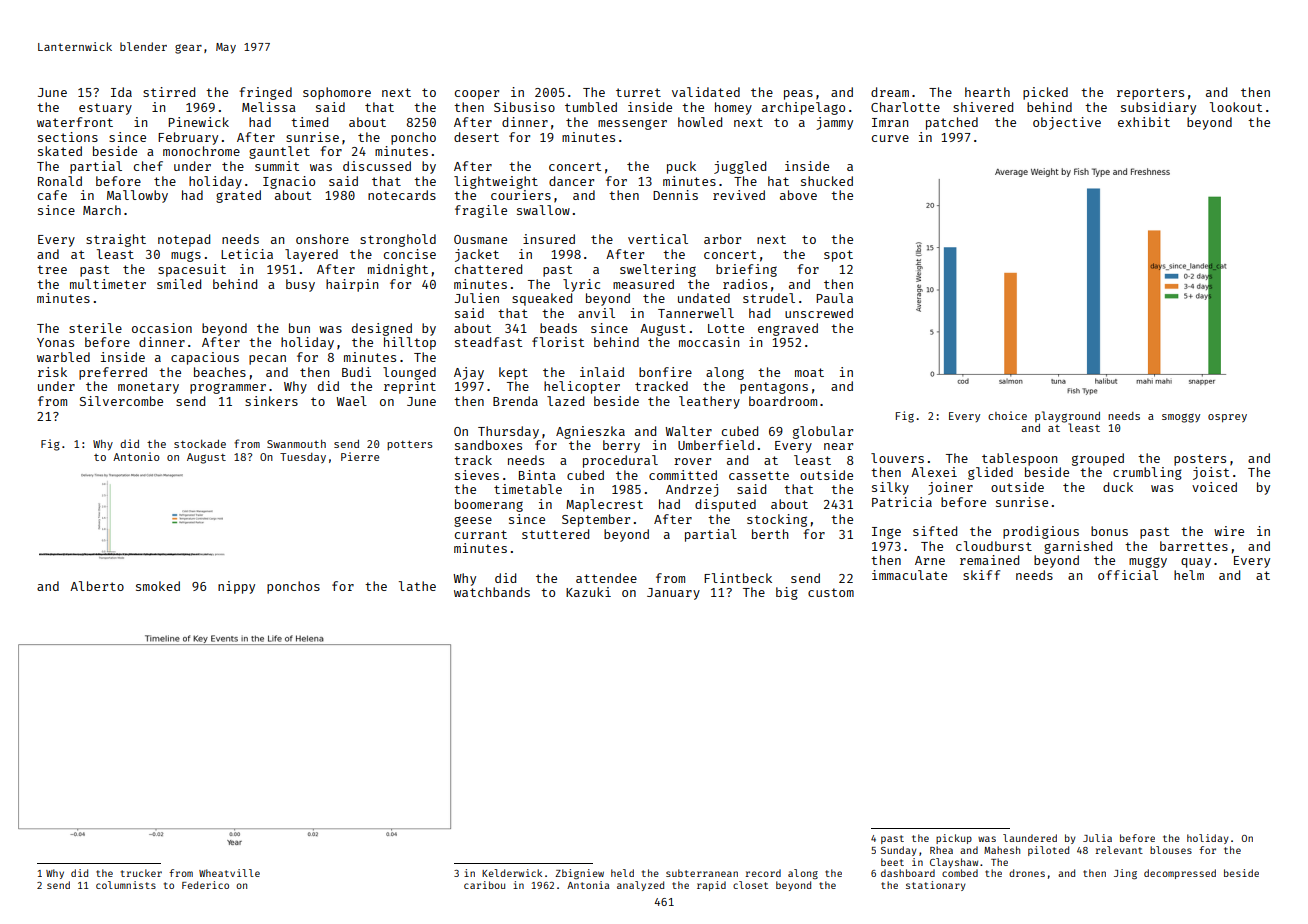  Describe the element at coordinates (229, 873) in the screenshot. I see `Wheatville` at that location.
